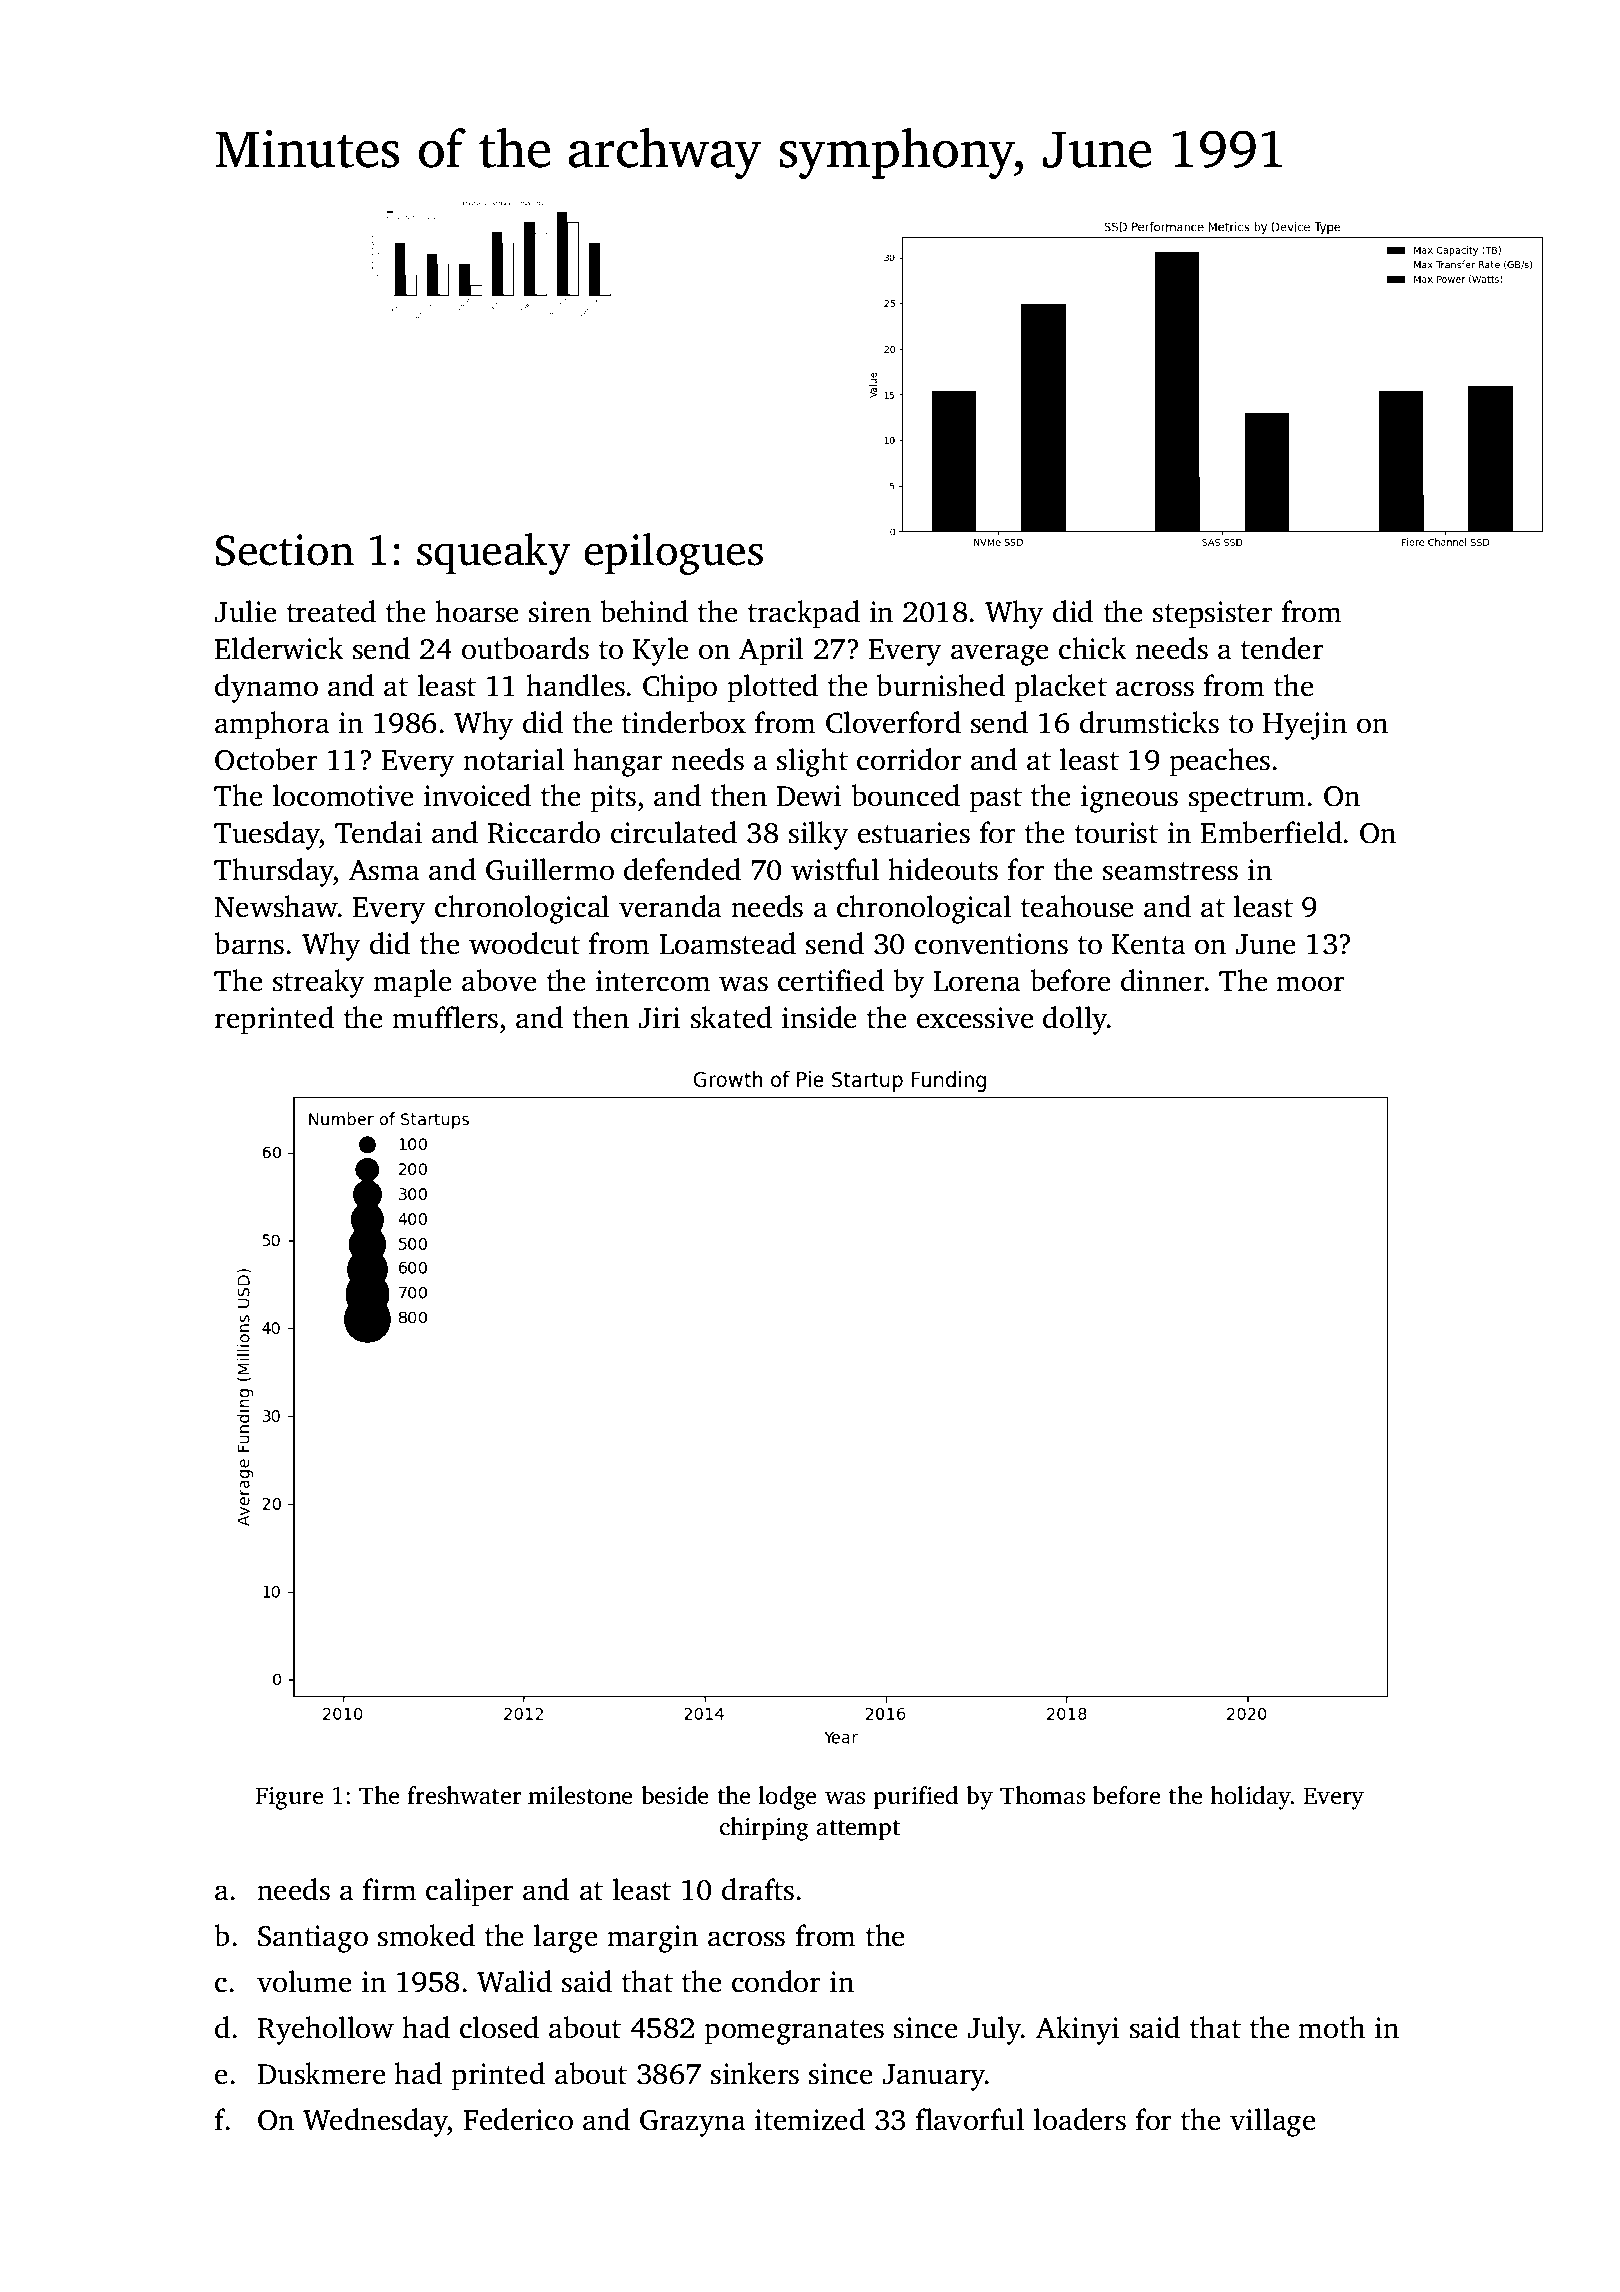 The image size is (1620, 2292). I want to click on Emberfield, so click(1271, 832).
